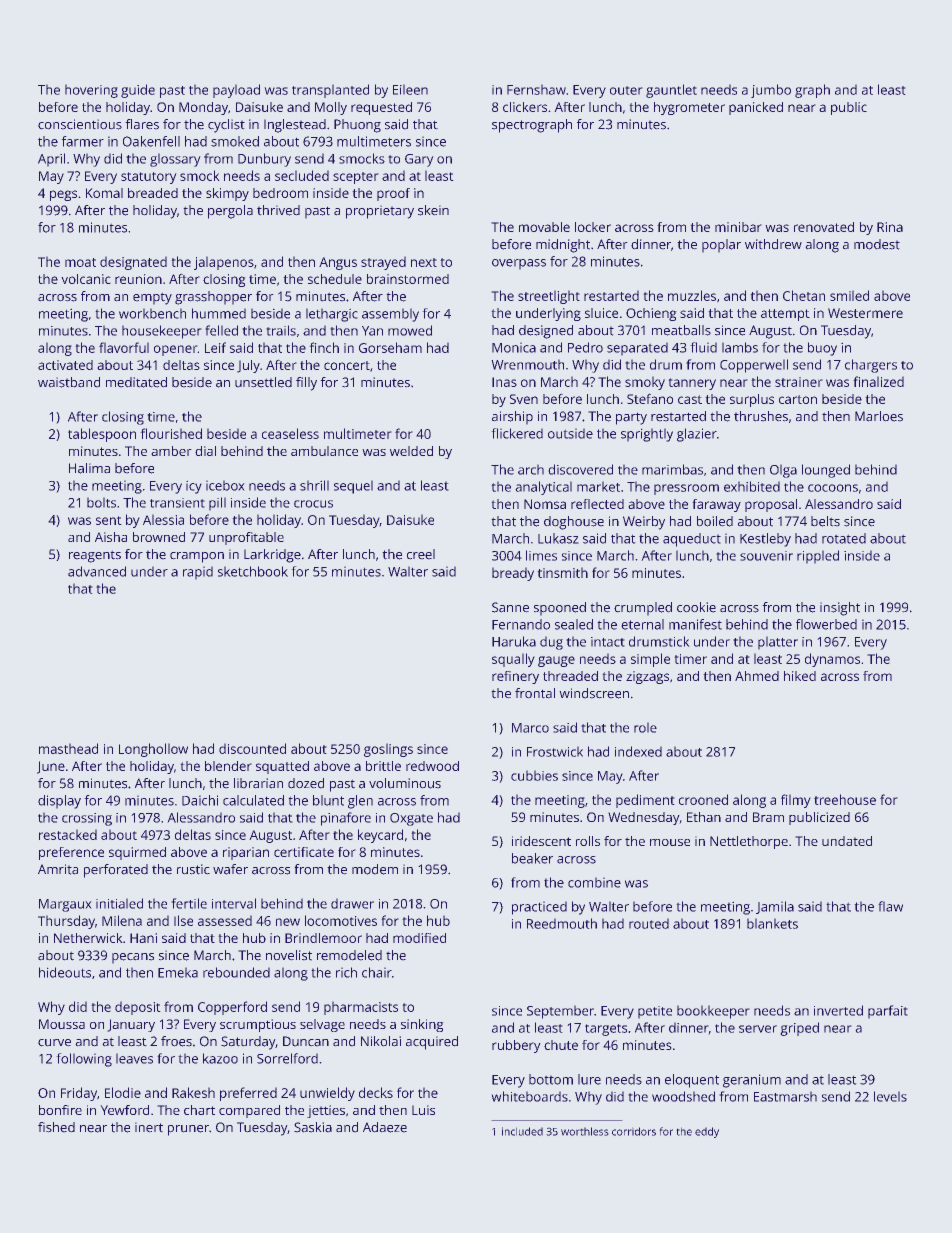  Describe the element at coordinates (68, 748) in the screenshot. I see `masthead` at that location.
